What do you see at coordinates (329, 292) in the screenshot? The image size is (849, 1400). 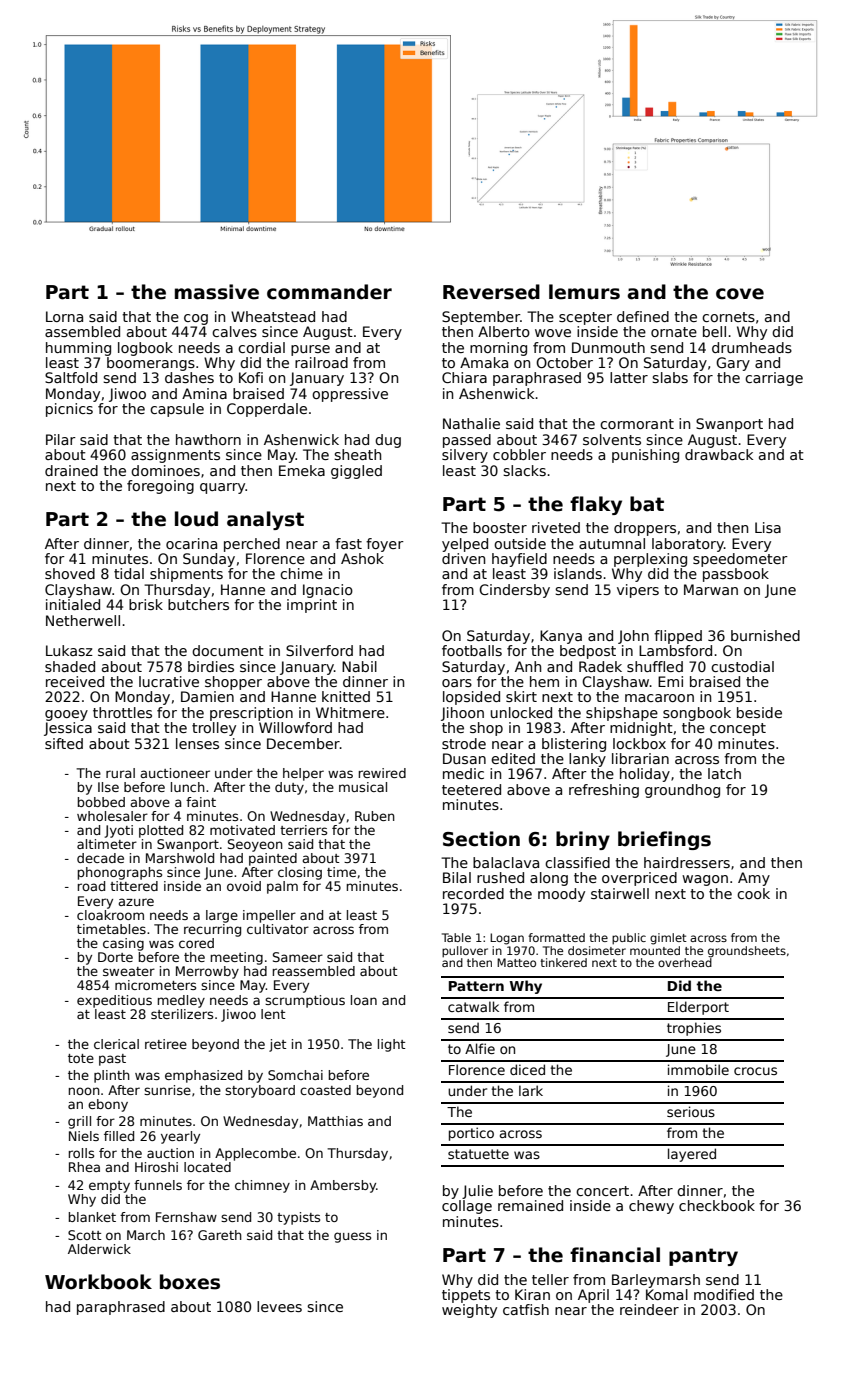 I see `commander` at bounding box center [329, 292].
